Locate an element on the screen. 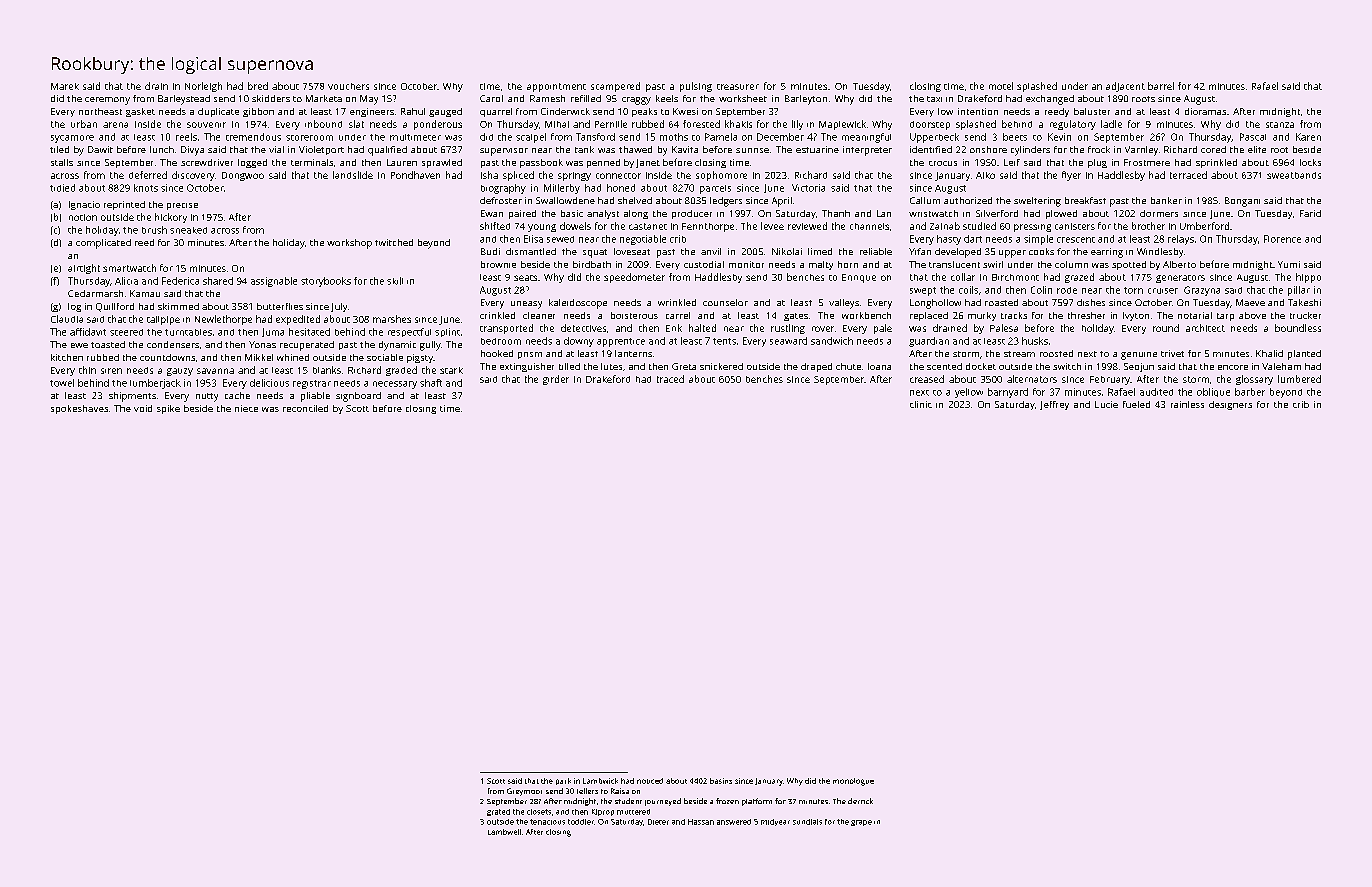 This screenshot has width=1372, height=887. ledgers is located at coordinates (726, 202).
